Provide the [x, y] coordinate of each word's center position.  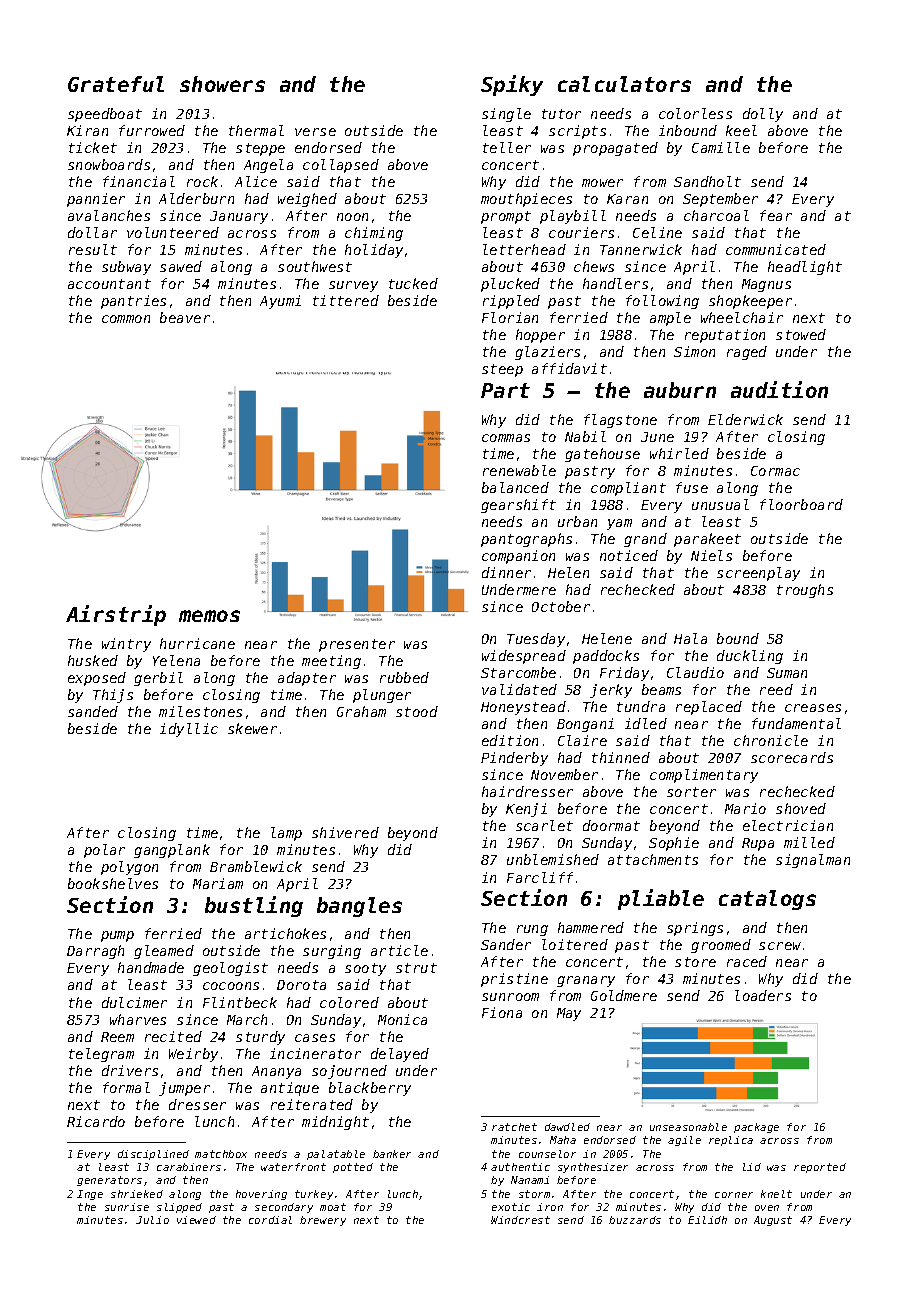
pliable [661, 899]
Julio [152, 1220]
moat [333, 1207]
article [399, 950]
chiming [374, 234]
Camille [721, 147]
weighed [307, 200]
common [126, 319]
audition [779, 389]
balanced [515, 487]
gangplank [172, 851]
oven [767, 1208]
